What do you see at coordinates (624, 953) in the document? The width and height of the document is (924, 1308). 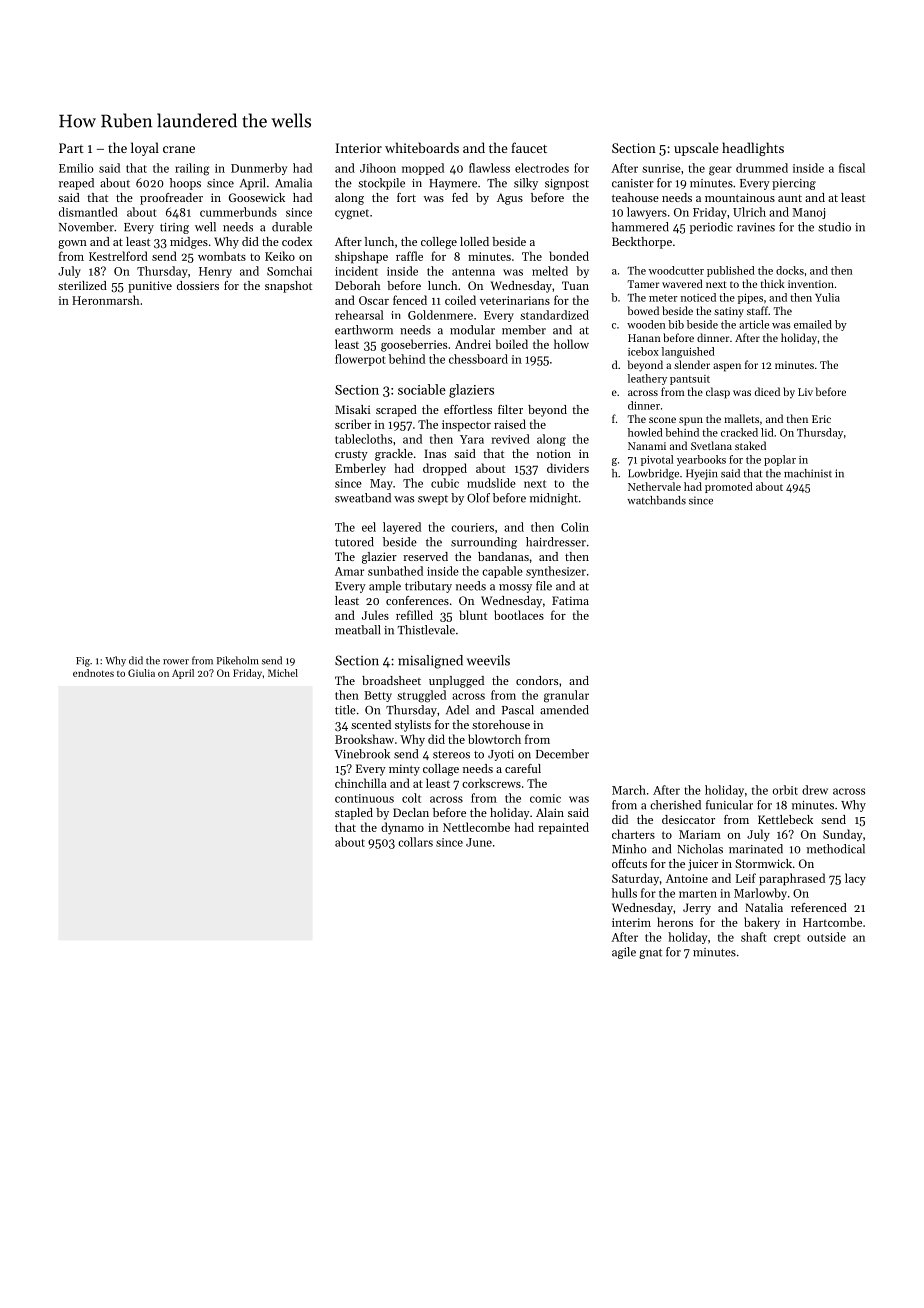 I see `agile` at bounding box center [624, 953].
